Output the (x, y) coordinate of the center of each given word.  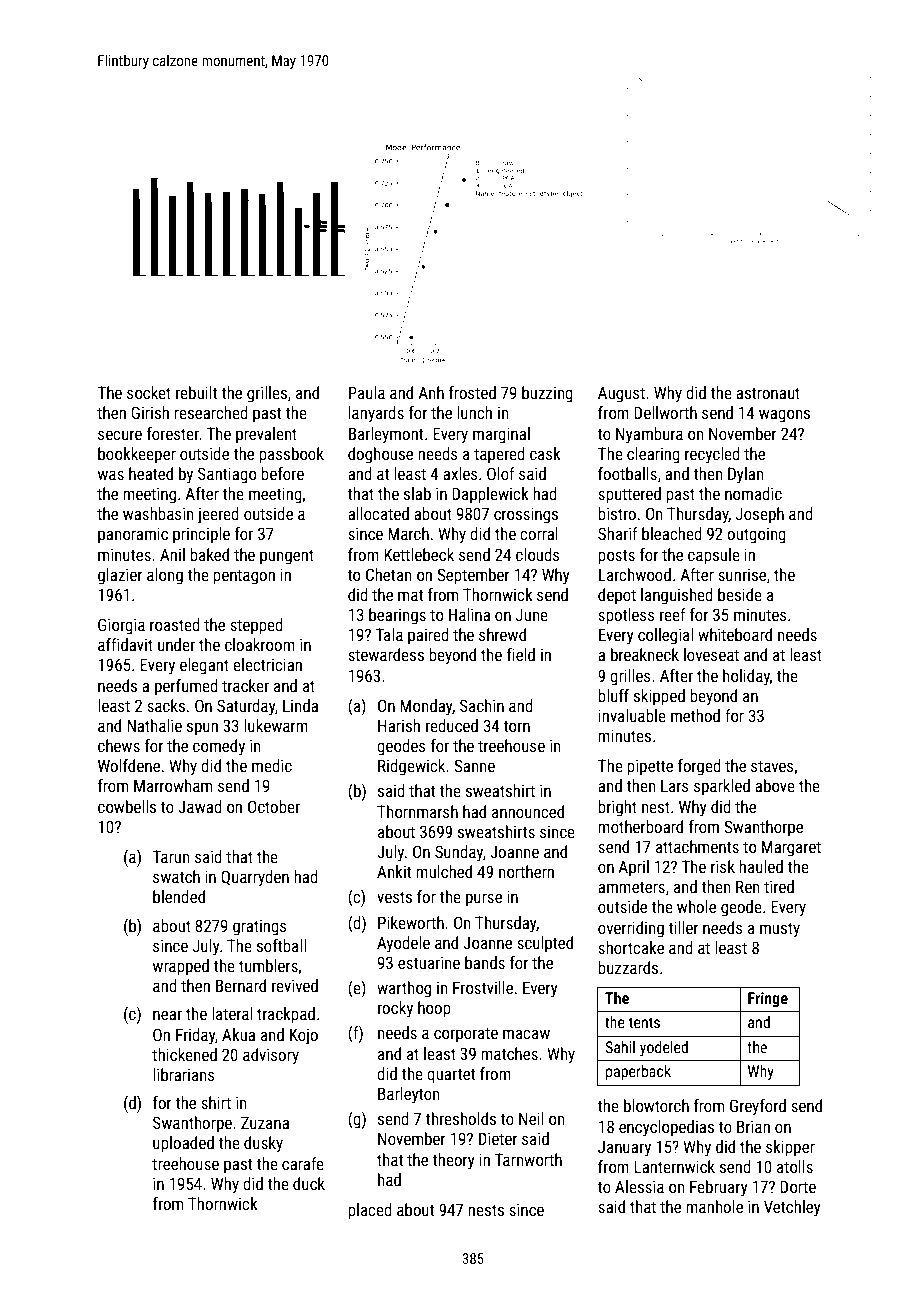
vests (394, 897)
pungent (287, 557)
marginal (501, 435)
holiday (746, 677)
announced (528, 811)
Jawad (200, 806)
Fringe (768, 1000)
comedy (219, 747)
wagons (784, 416)
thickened (184, 1054)
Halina (469, 614)
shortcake (631, 947)
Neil (531, 1118)
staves (772, 766)
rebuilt (196, 392)
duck (309, 1183)
